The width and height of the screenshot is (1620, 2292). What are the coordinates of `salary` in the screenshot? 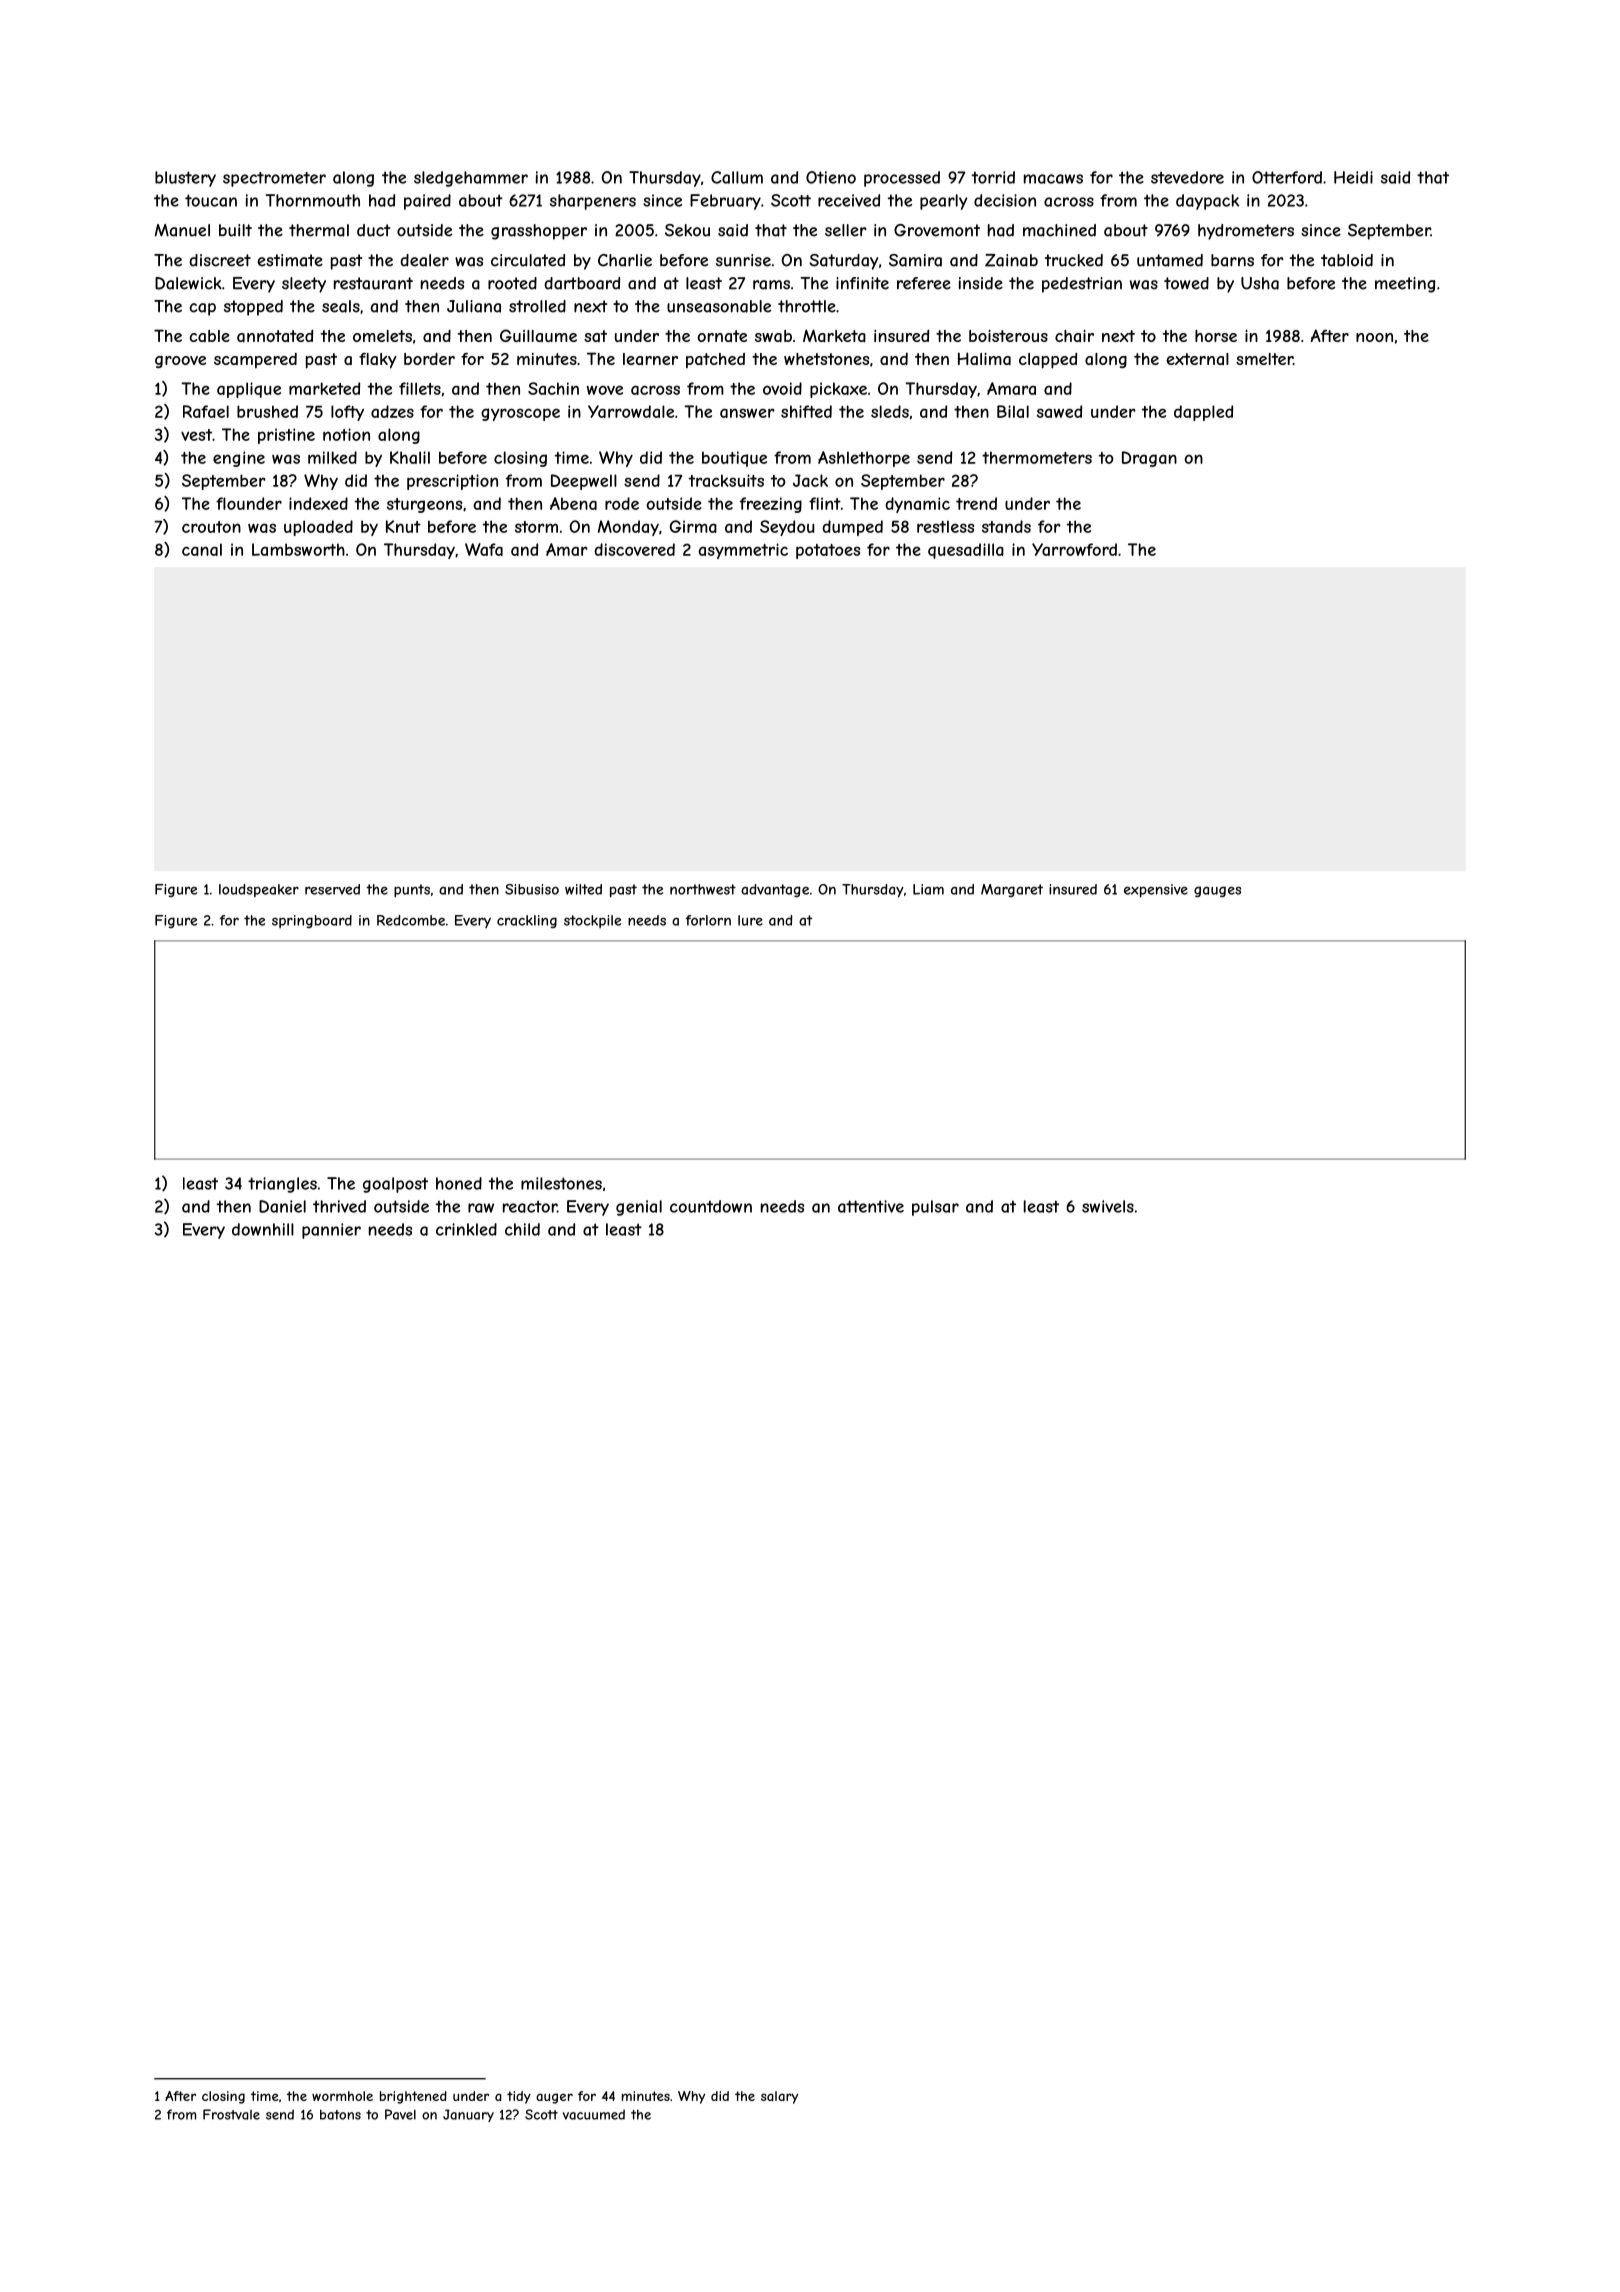 It's located at (779, 2097).
